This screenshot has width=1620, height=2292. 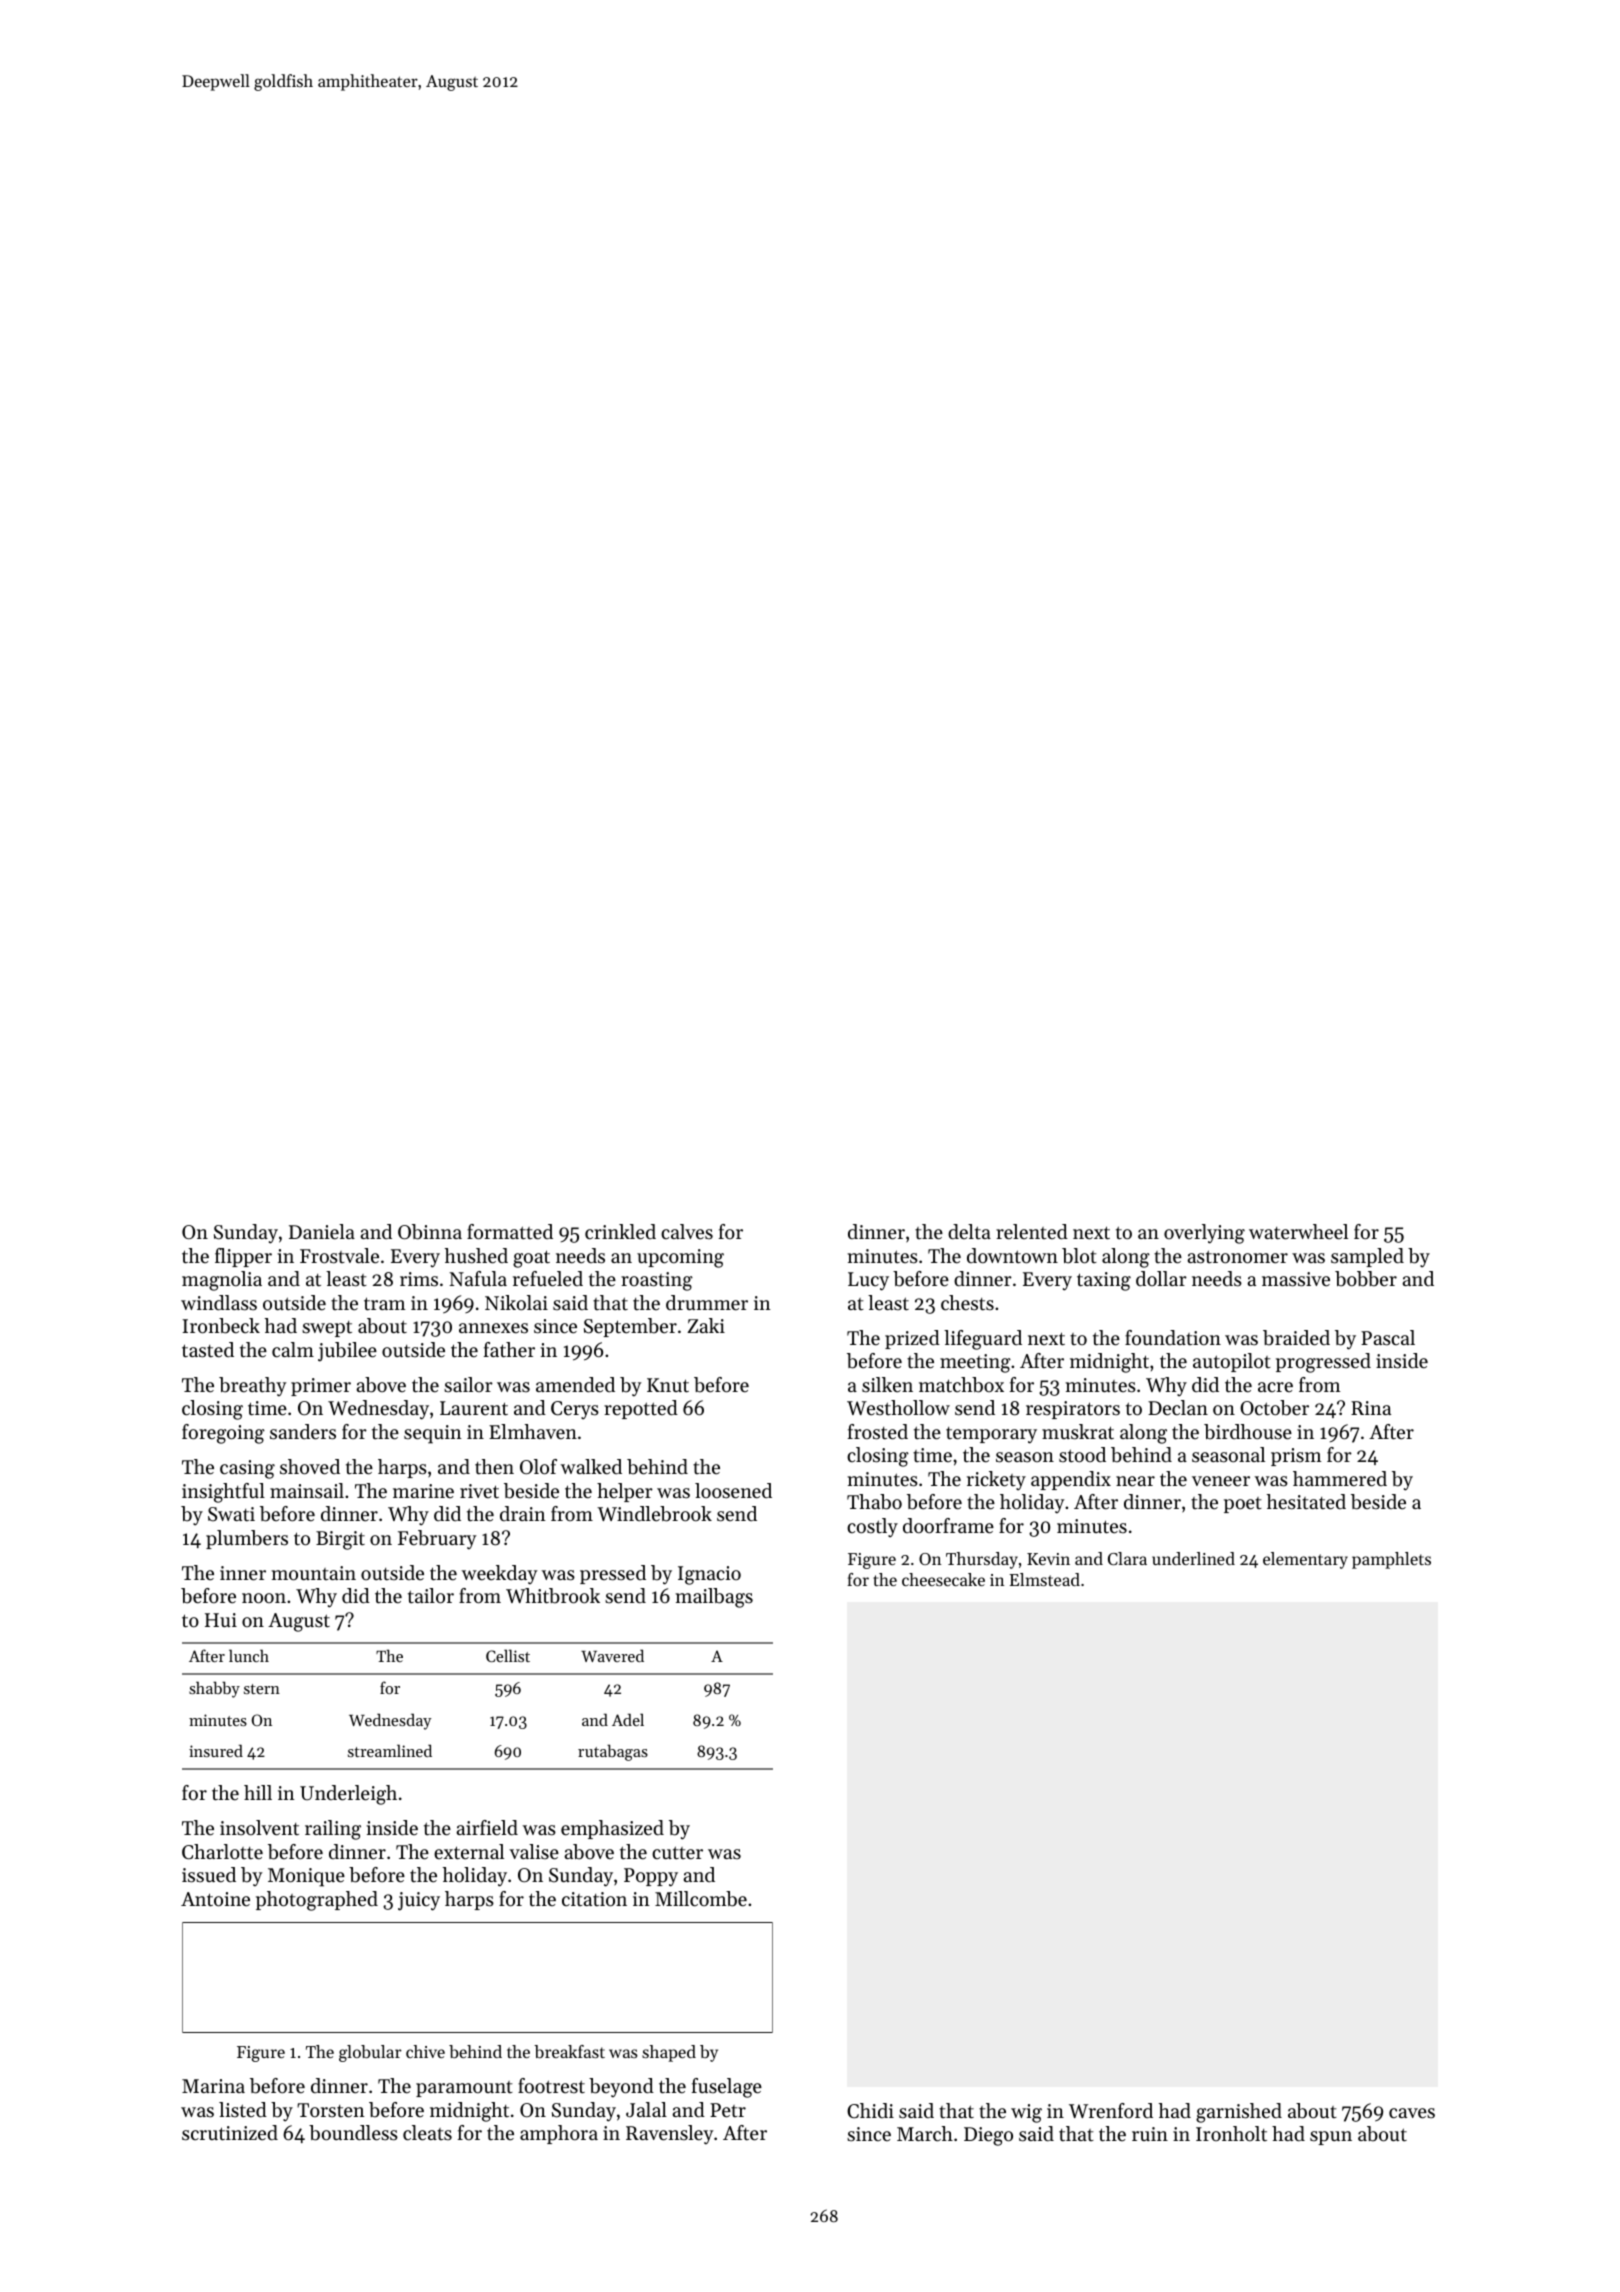 I want to click on Obinna, so click(x=430, y=1232).
